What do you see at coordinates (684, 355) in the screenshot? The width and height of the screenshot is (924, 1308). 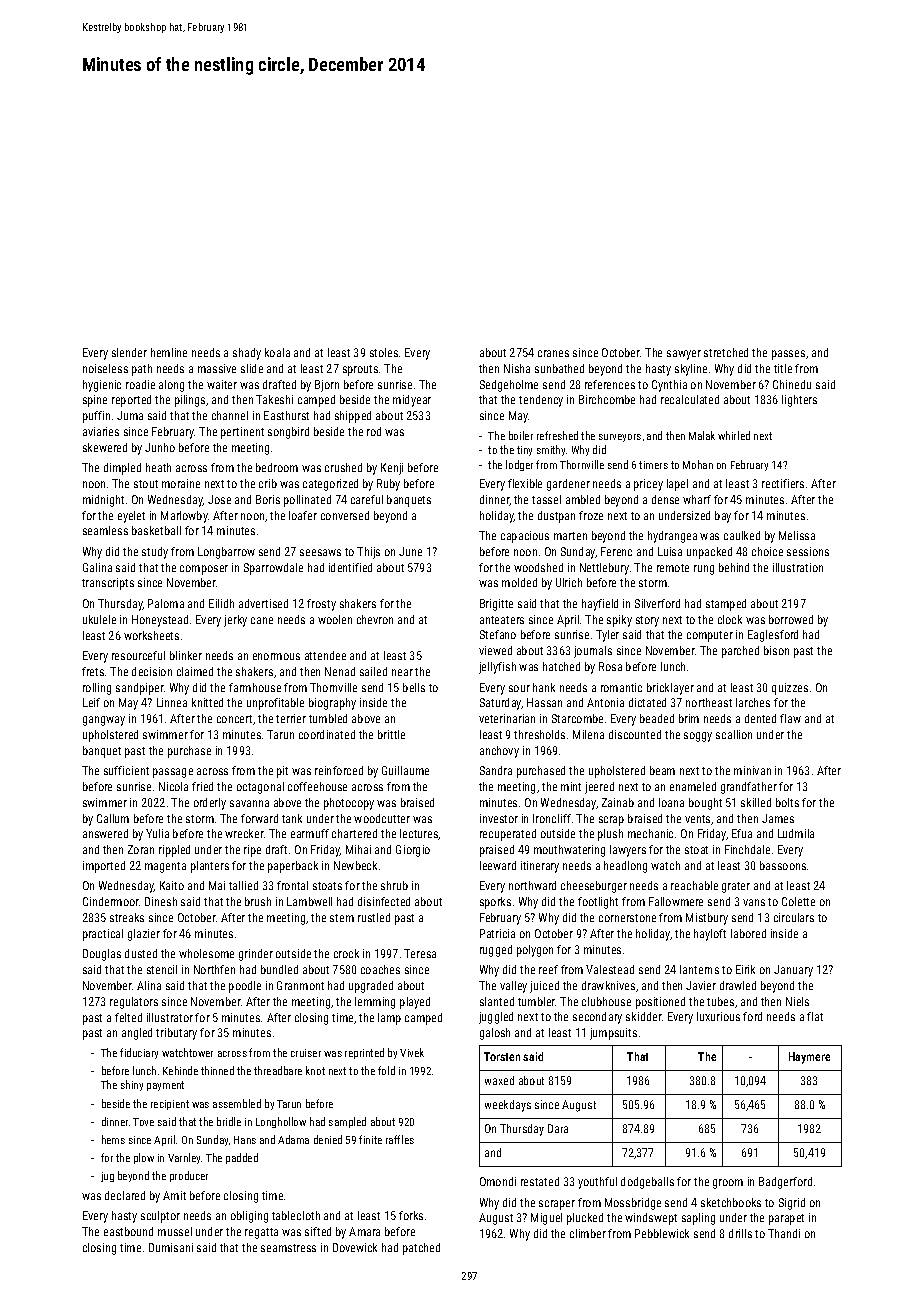 I see `sawyer` at bounding box center [684, 355].
